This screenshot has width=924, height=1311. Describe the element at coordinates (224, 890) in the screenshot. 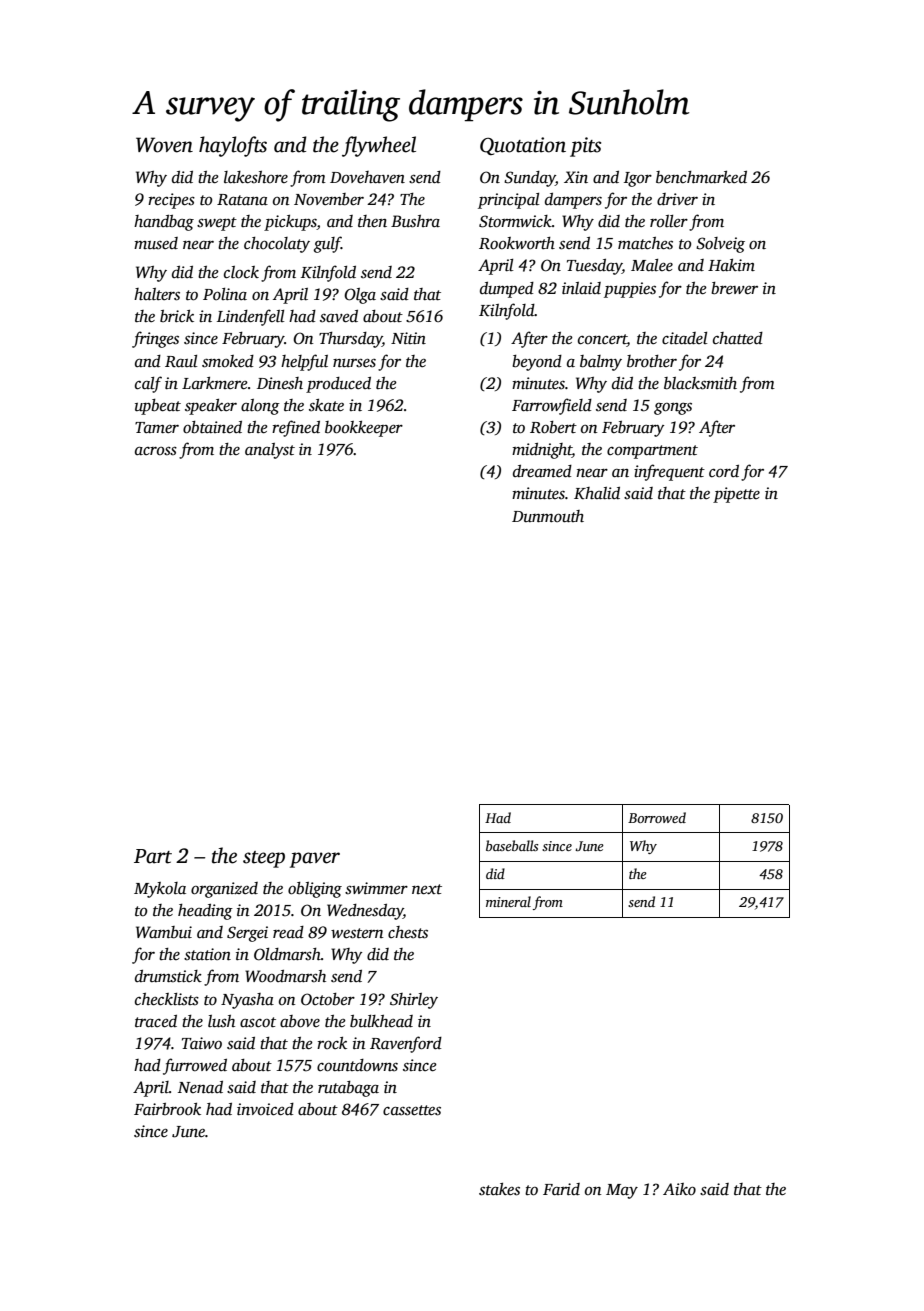

I see `organized` at that location.
